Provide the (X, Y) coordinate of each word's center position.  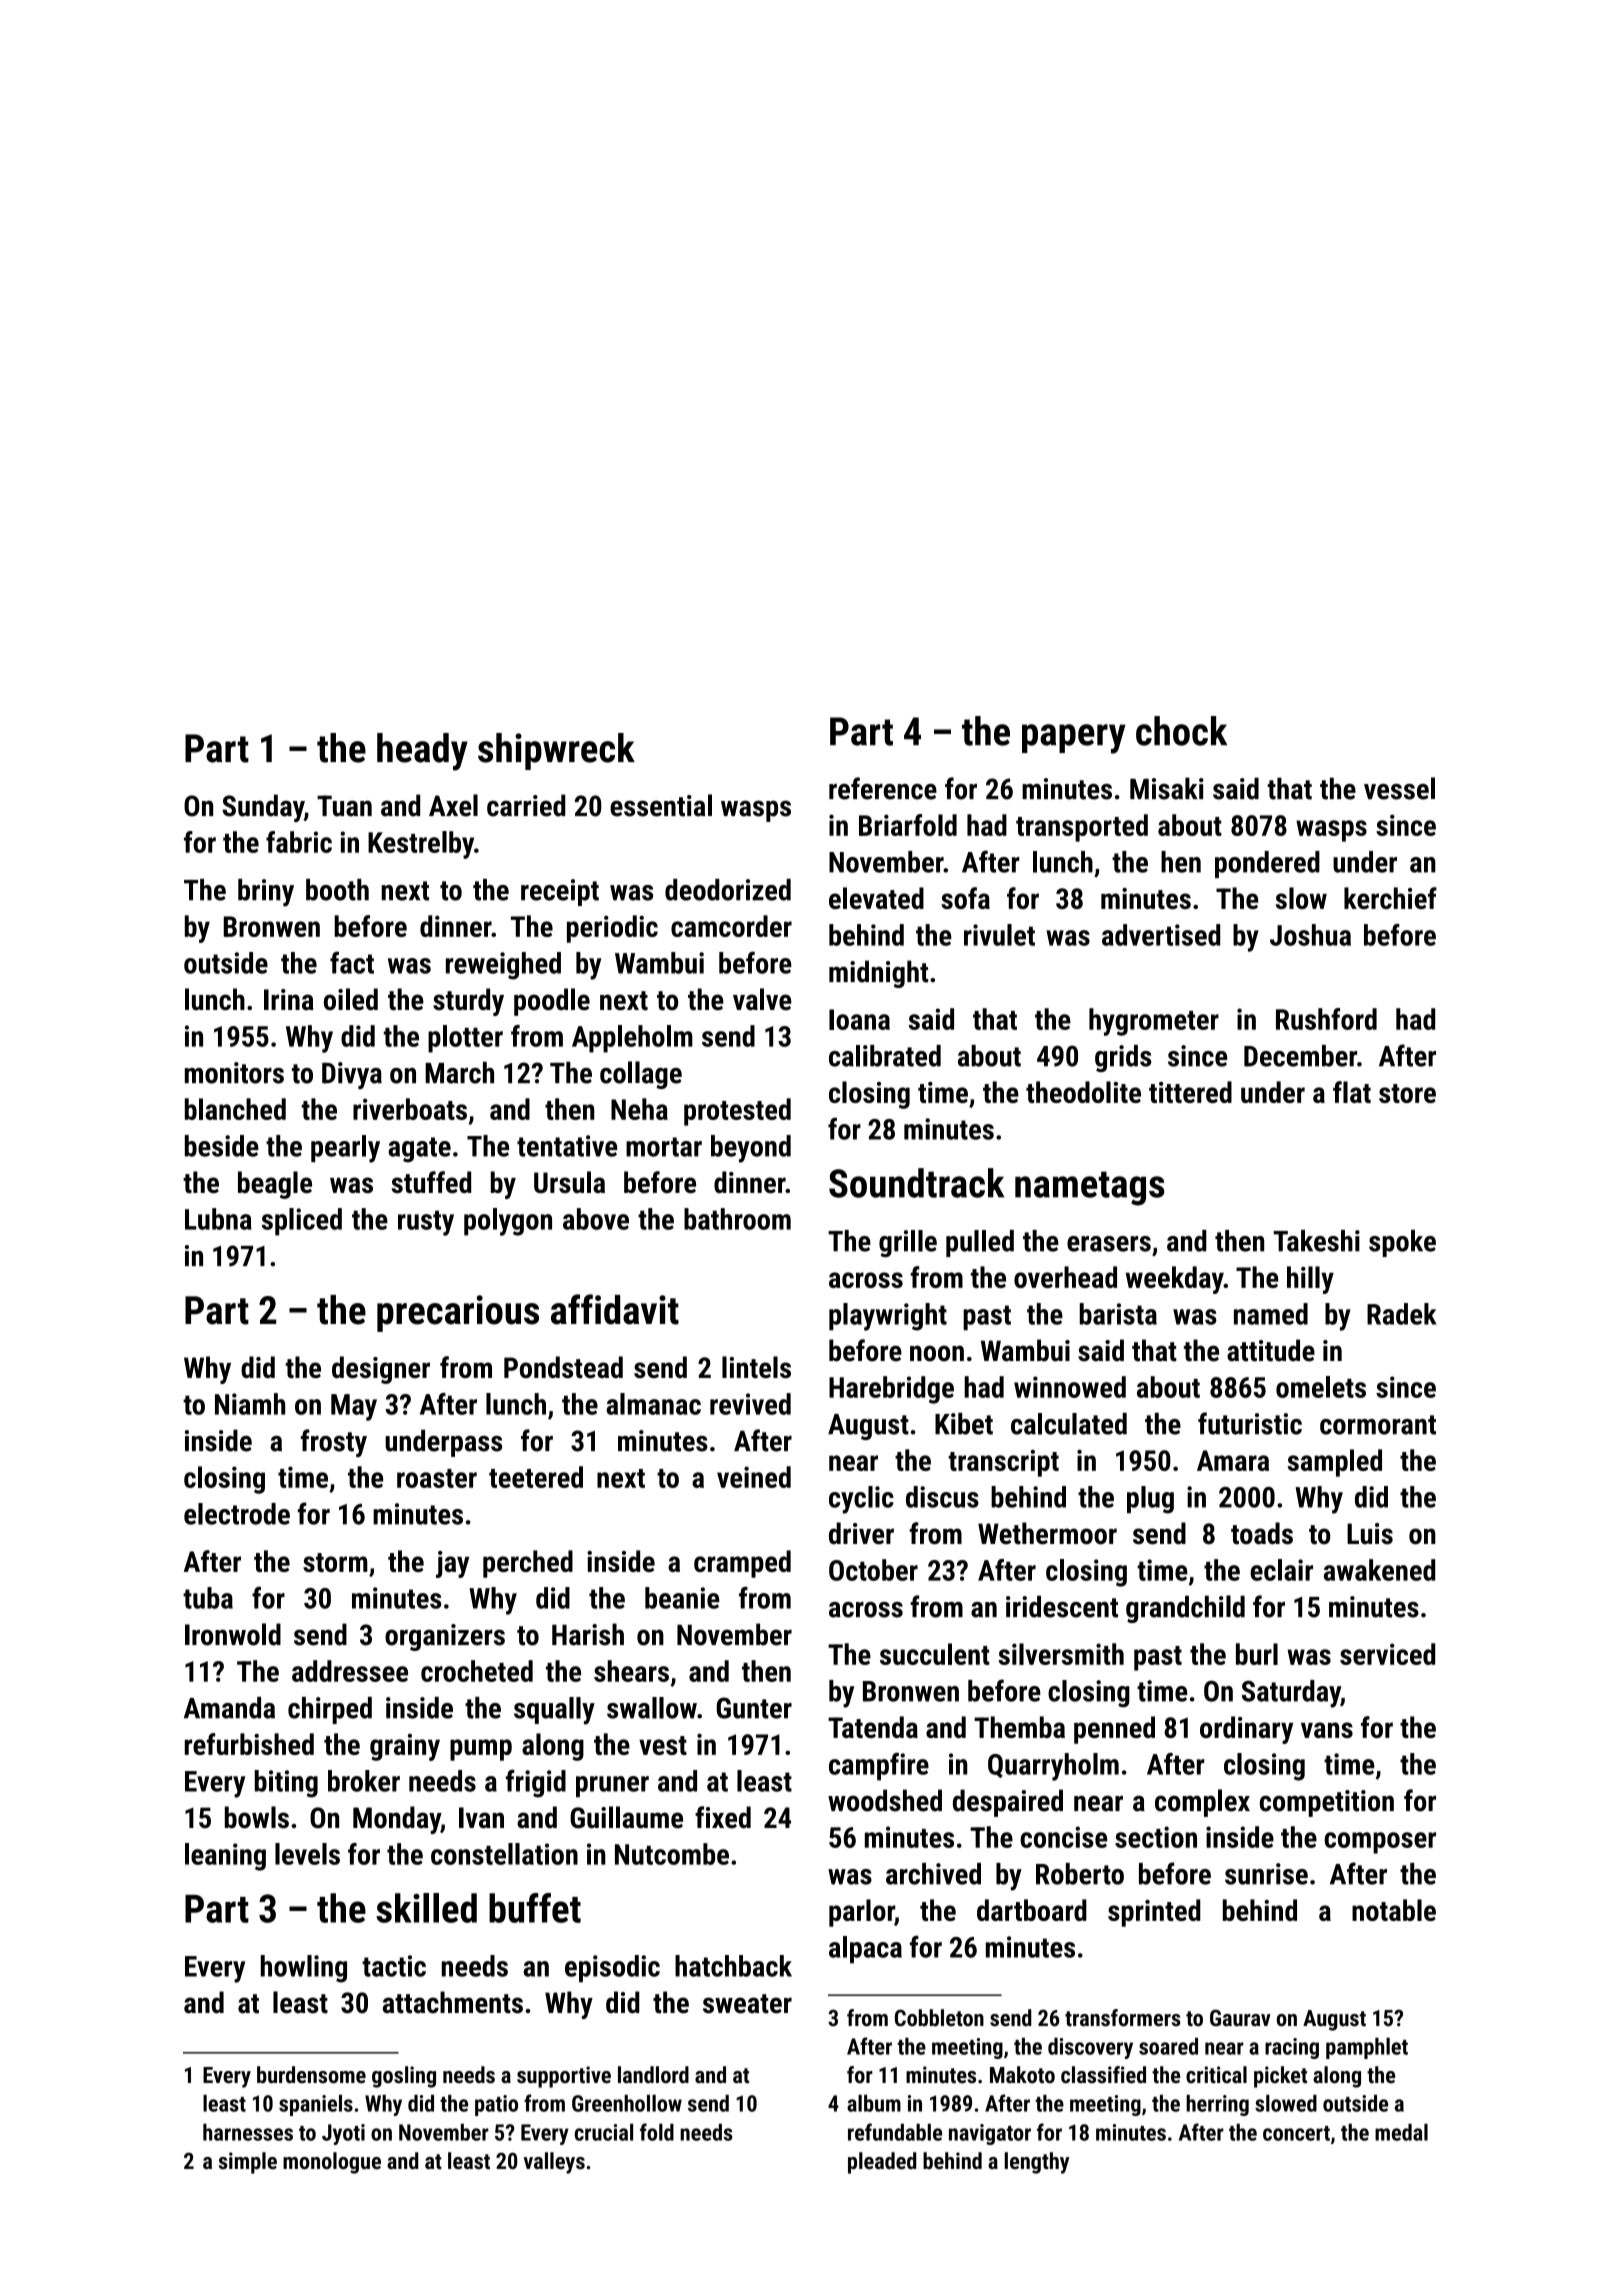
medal (1401, 2132)
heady (422, 752)
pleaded (882, 2163)
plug (1150, 1500)
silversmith (1061, 1654)
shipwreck (556, 751)
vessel (1399, 788)
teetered (536, 1477)
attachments (453, 2002)
